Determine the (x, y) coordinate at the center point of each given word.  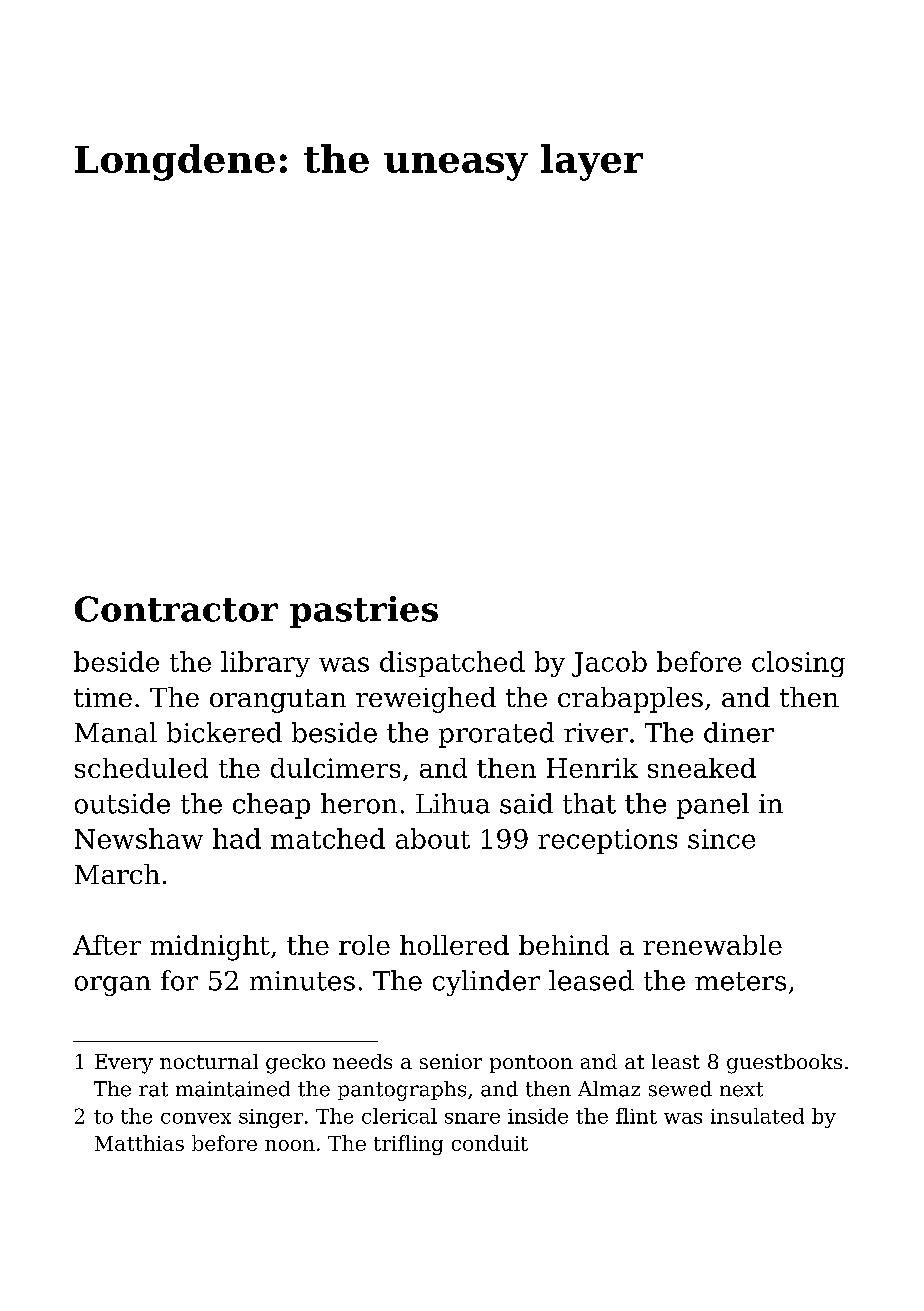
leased (591, 980)
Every (124, 1064)
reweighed (426, 700)
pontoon (531, 1064)
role (364, 945)
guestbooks (784, 1064)
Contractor (176, 609)
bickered (224, 732)
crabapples (630, 700)
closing (798, 664)
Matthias (139, 1143)
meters (740, 981)
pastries (364, 612)
